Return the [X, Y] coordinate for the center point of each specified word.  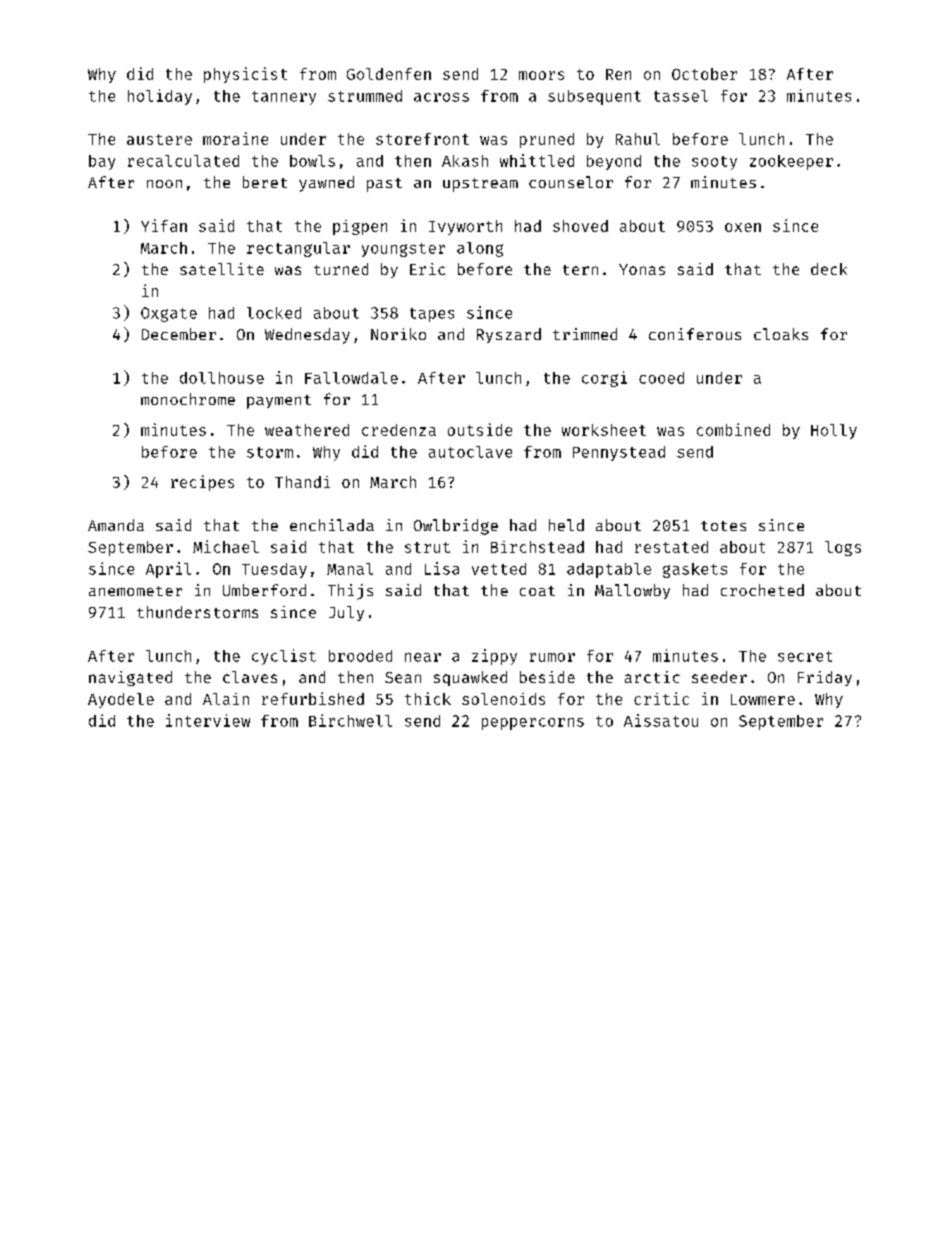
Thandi [302, 482]
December [179, 334]
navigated [130, 678]
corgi [604, 379]
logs [843, 548]
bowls [312, 161]
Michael [226, 546]
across [441, 97]
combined [733, 429]
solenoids [503, 699]
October [704, 74]
